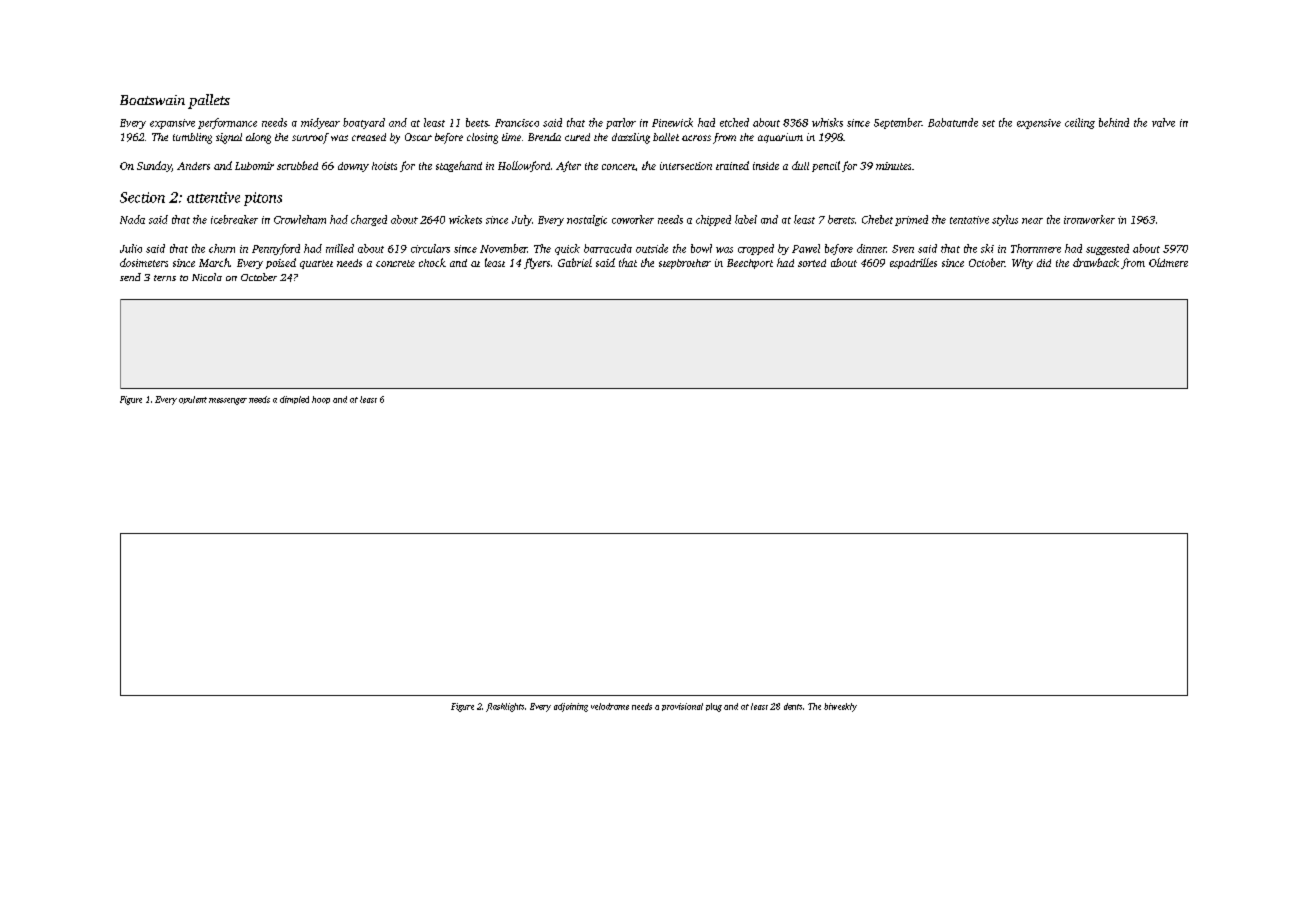 This screenshot has height=924, width=1308. Describe the element at coordinates (1168, 262) in the screenshot. I see `Oldmere` at that location.
